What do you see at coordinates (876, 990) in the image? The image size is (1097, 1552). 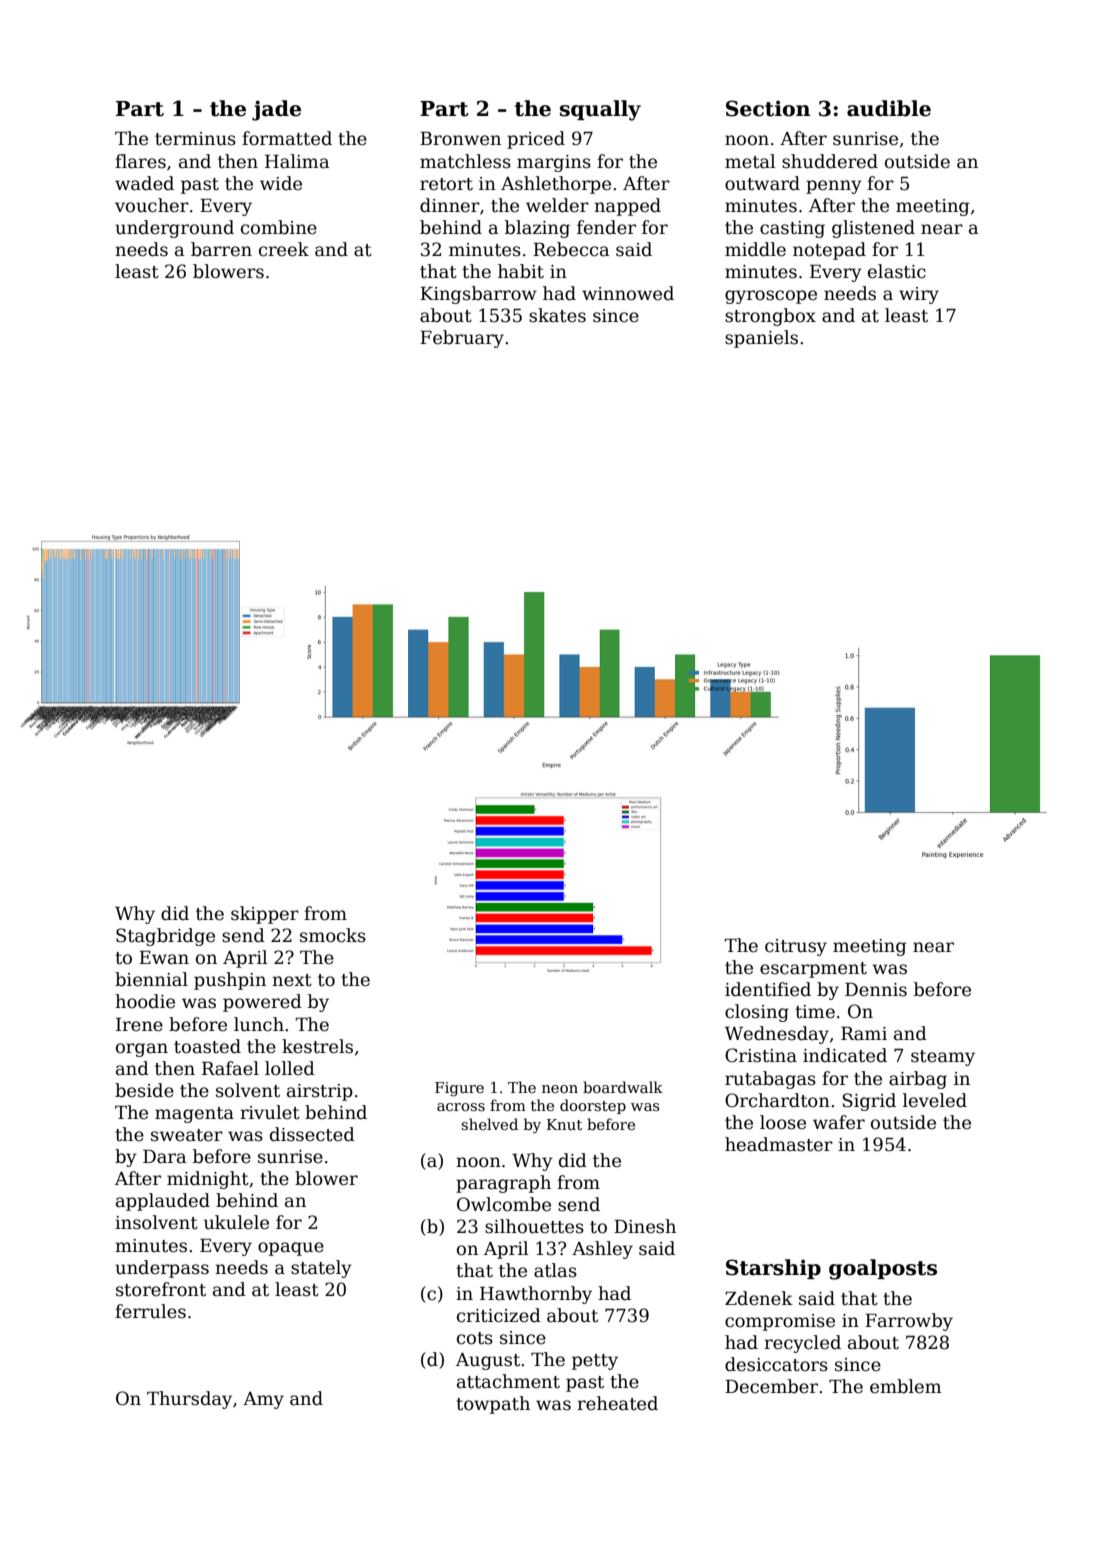 I see `Dennis` at bounding box center [876, 990].
